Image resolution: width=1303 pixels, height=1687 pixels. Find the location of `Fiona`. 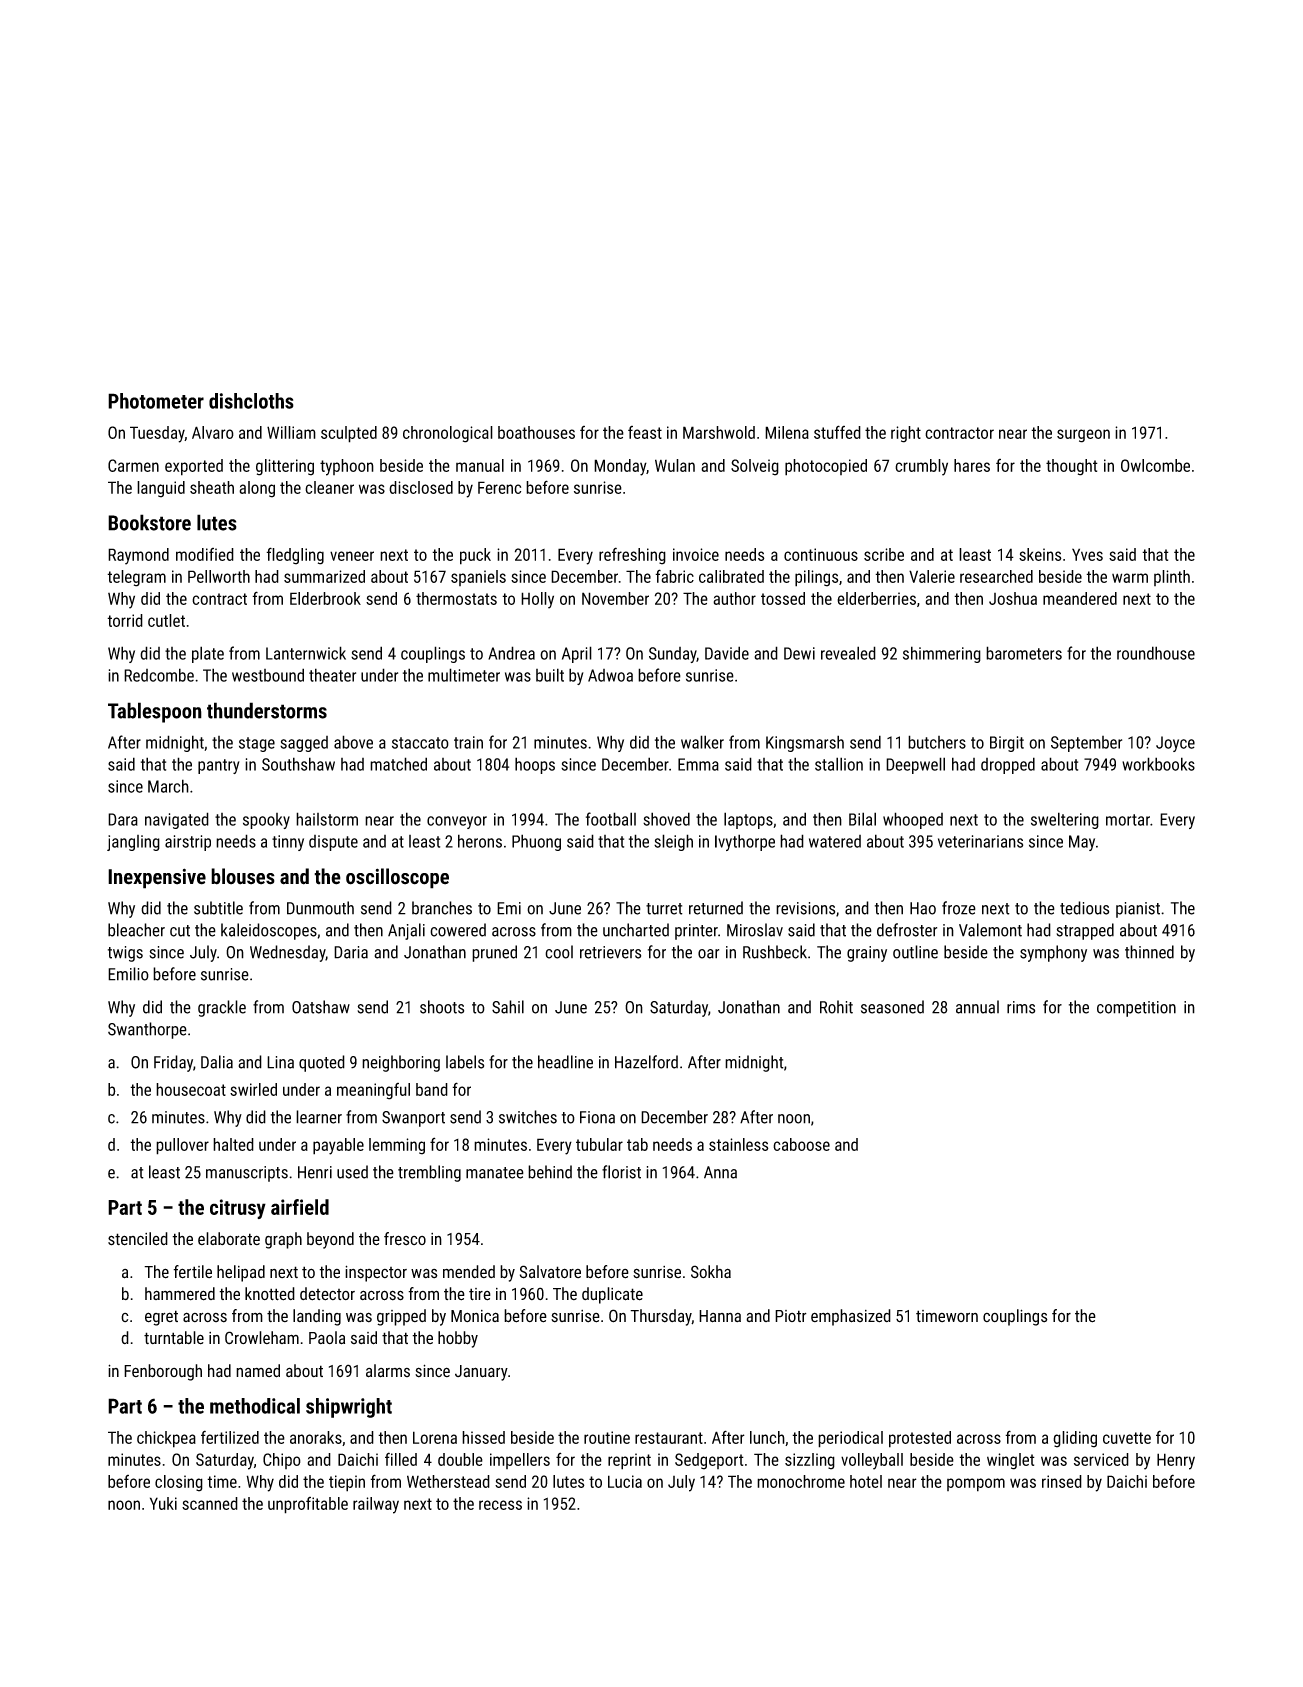

Fiona is located at coordinates (597, 1117).
